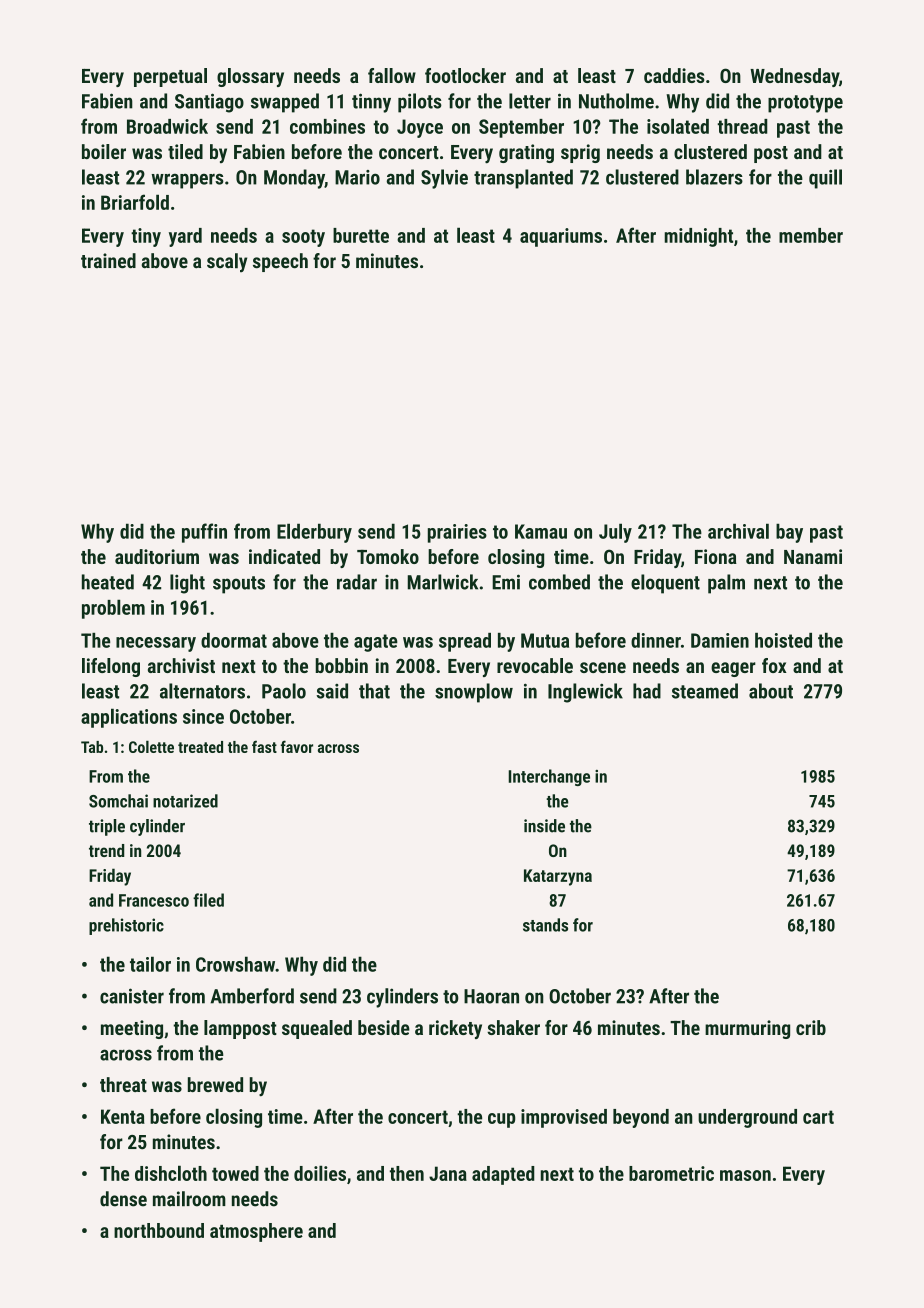 The height and width of the image is (1308, 924). I want to click on tiny, so click(146, 237).
